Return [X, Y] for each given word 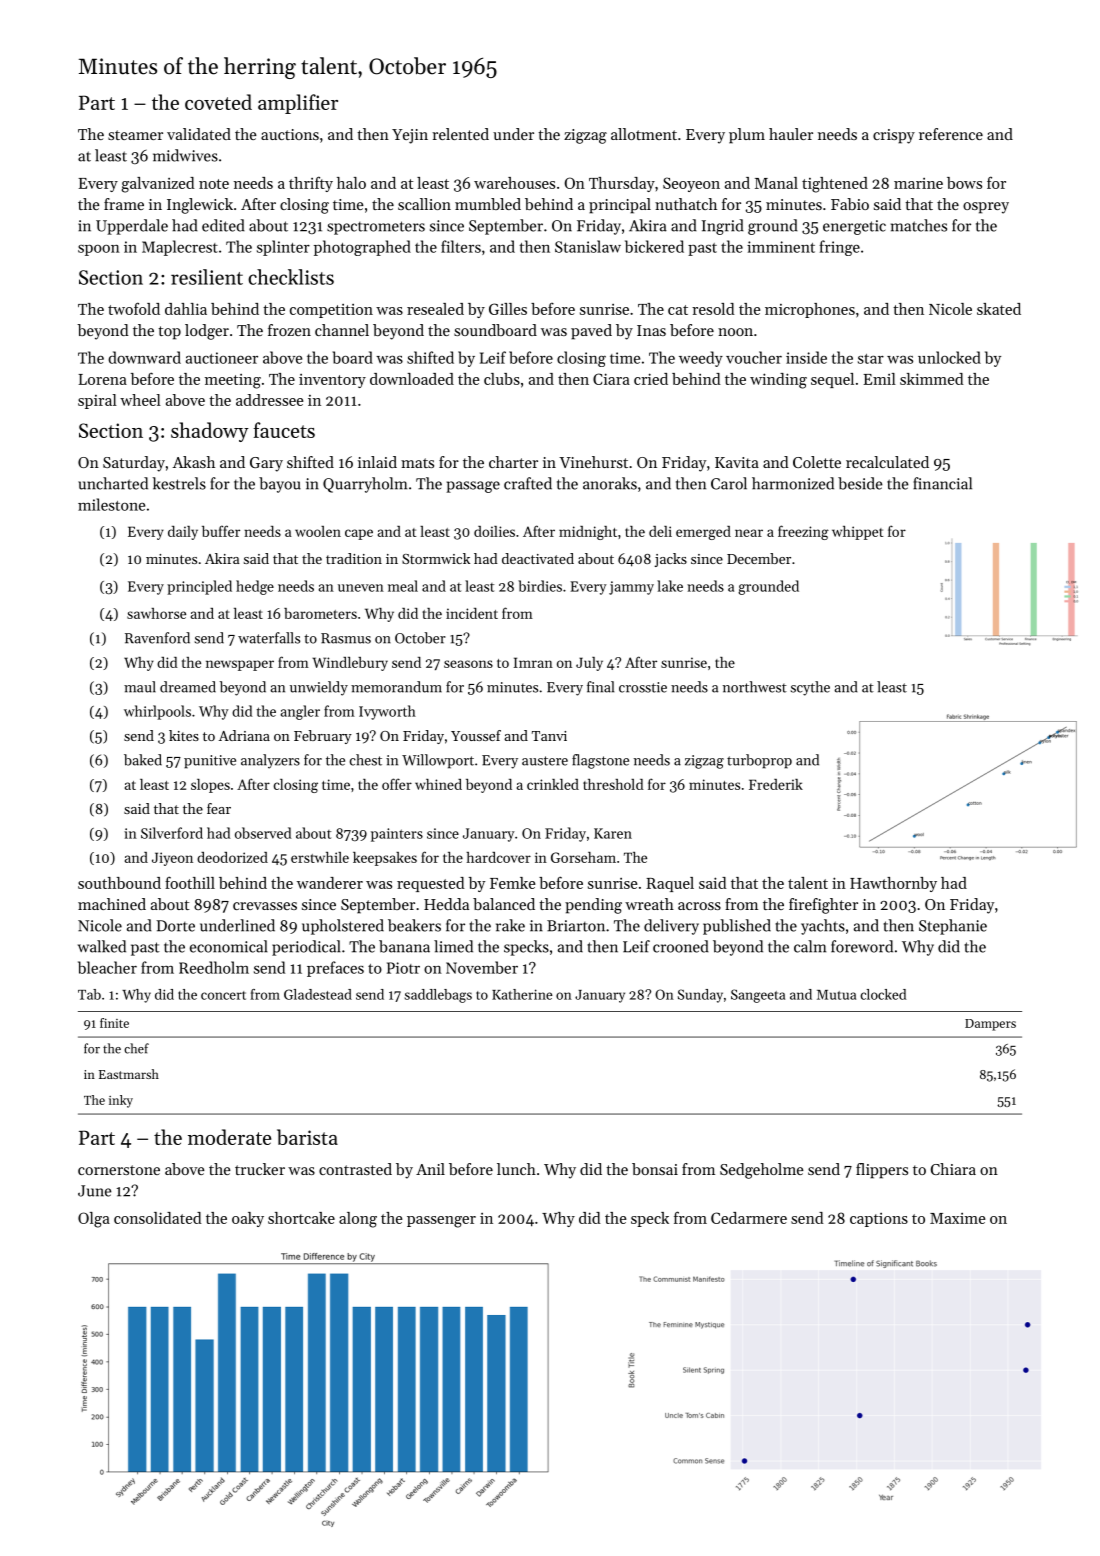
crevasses [265, 906]
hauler [791, 134]
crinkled [553, 784]
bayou [280, 485]
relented [460, 134]
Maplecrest [180, 248]
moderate [229, 1137]
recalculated [887, 462]
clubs [502, 379]
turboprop [759, 761]
